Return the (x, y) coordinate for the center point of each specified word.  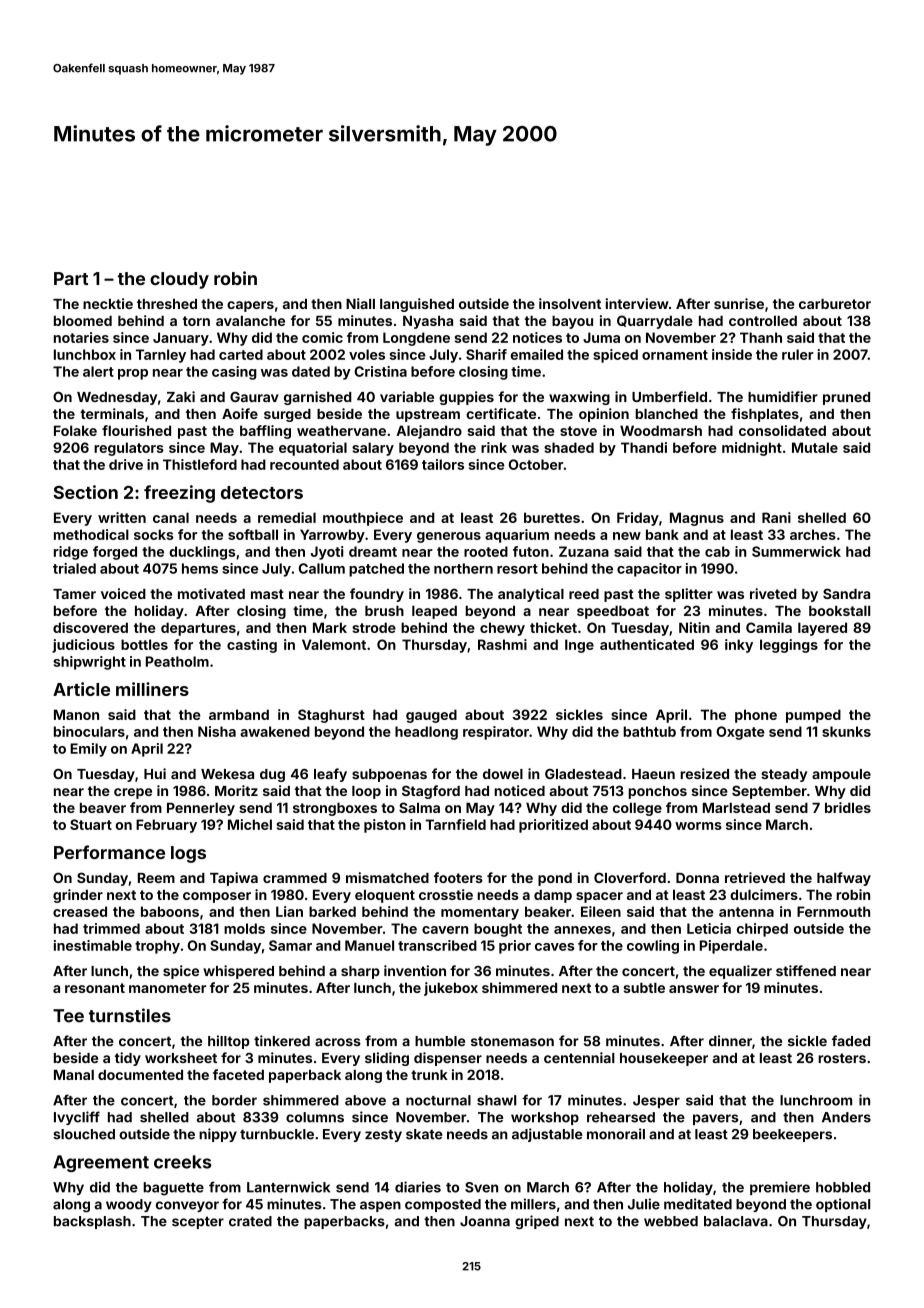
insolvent (570, 303)
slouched (84, 1134)
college (637, 809)
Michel (250, 824)
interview (637, 303)
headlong (426, 733)
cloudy (179, 280)
